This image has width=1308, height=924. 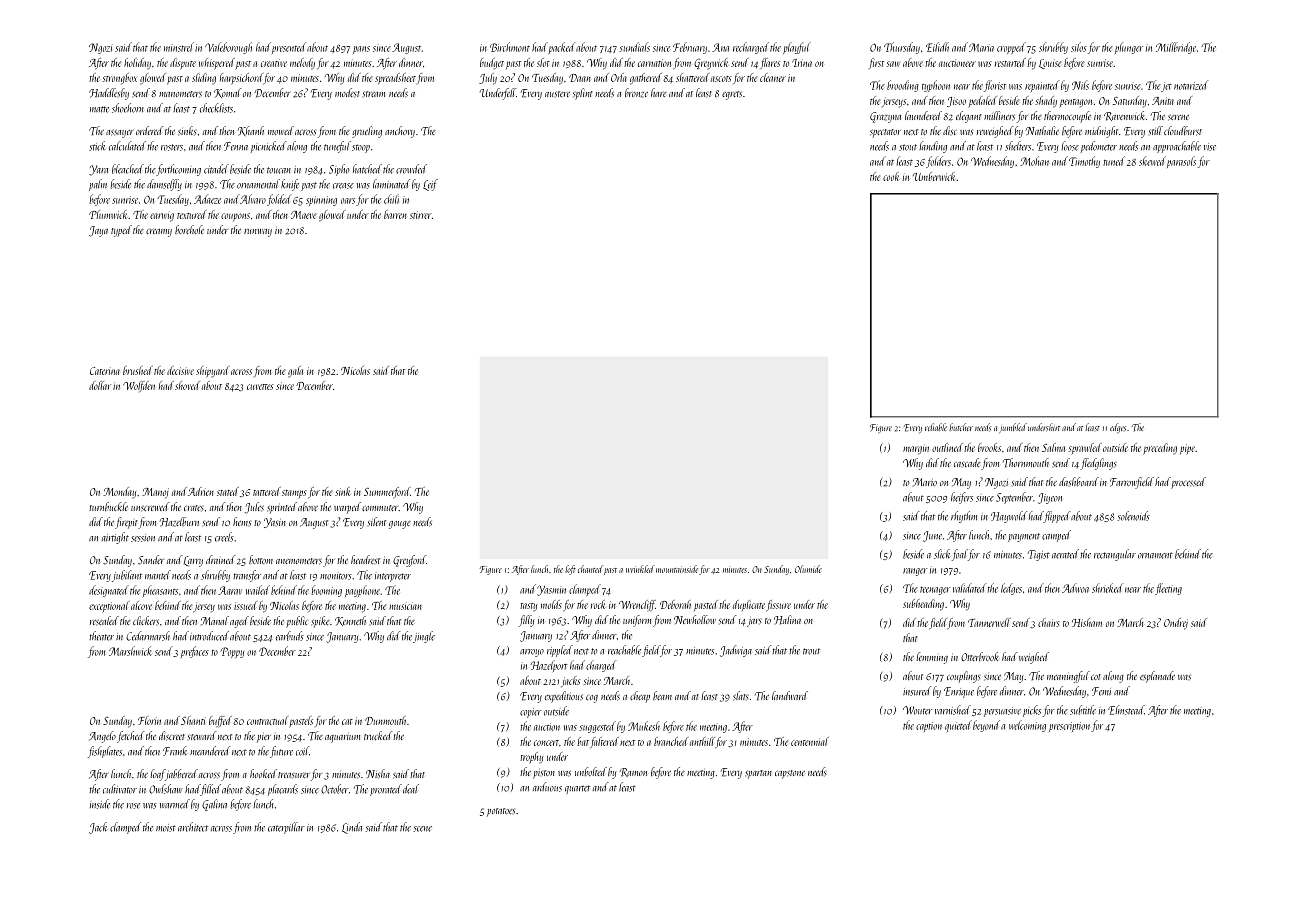 I want to click on lemming, so click(x=932, y=658).
